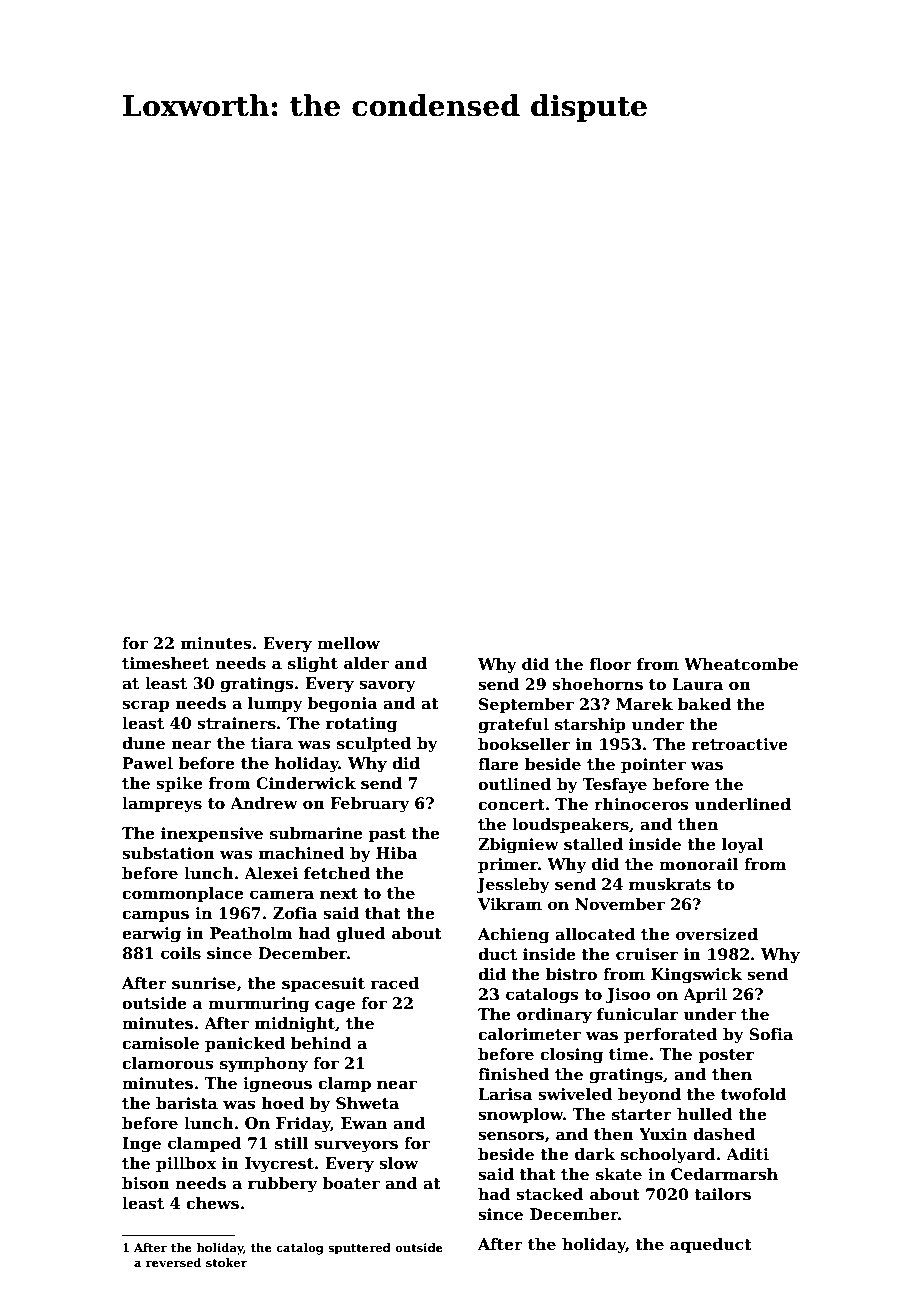 This document has height=1314, width=924. I want to click on November, so click(620, 904).
